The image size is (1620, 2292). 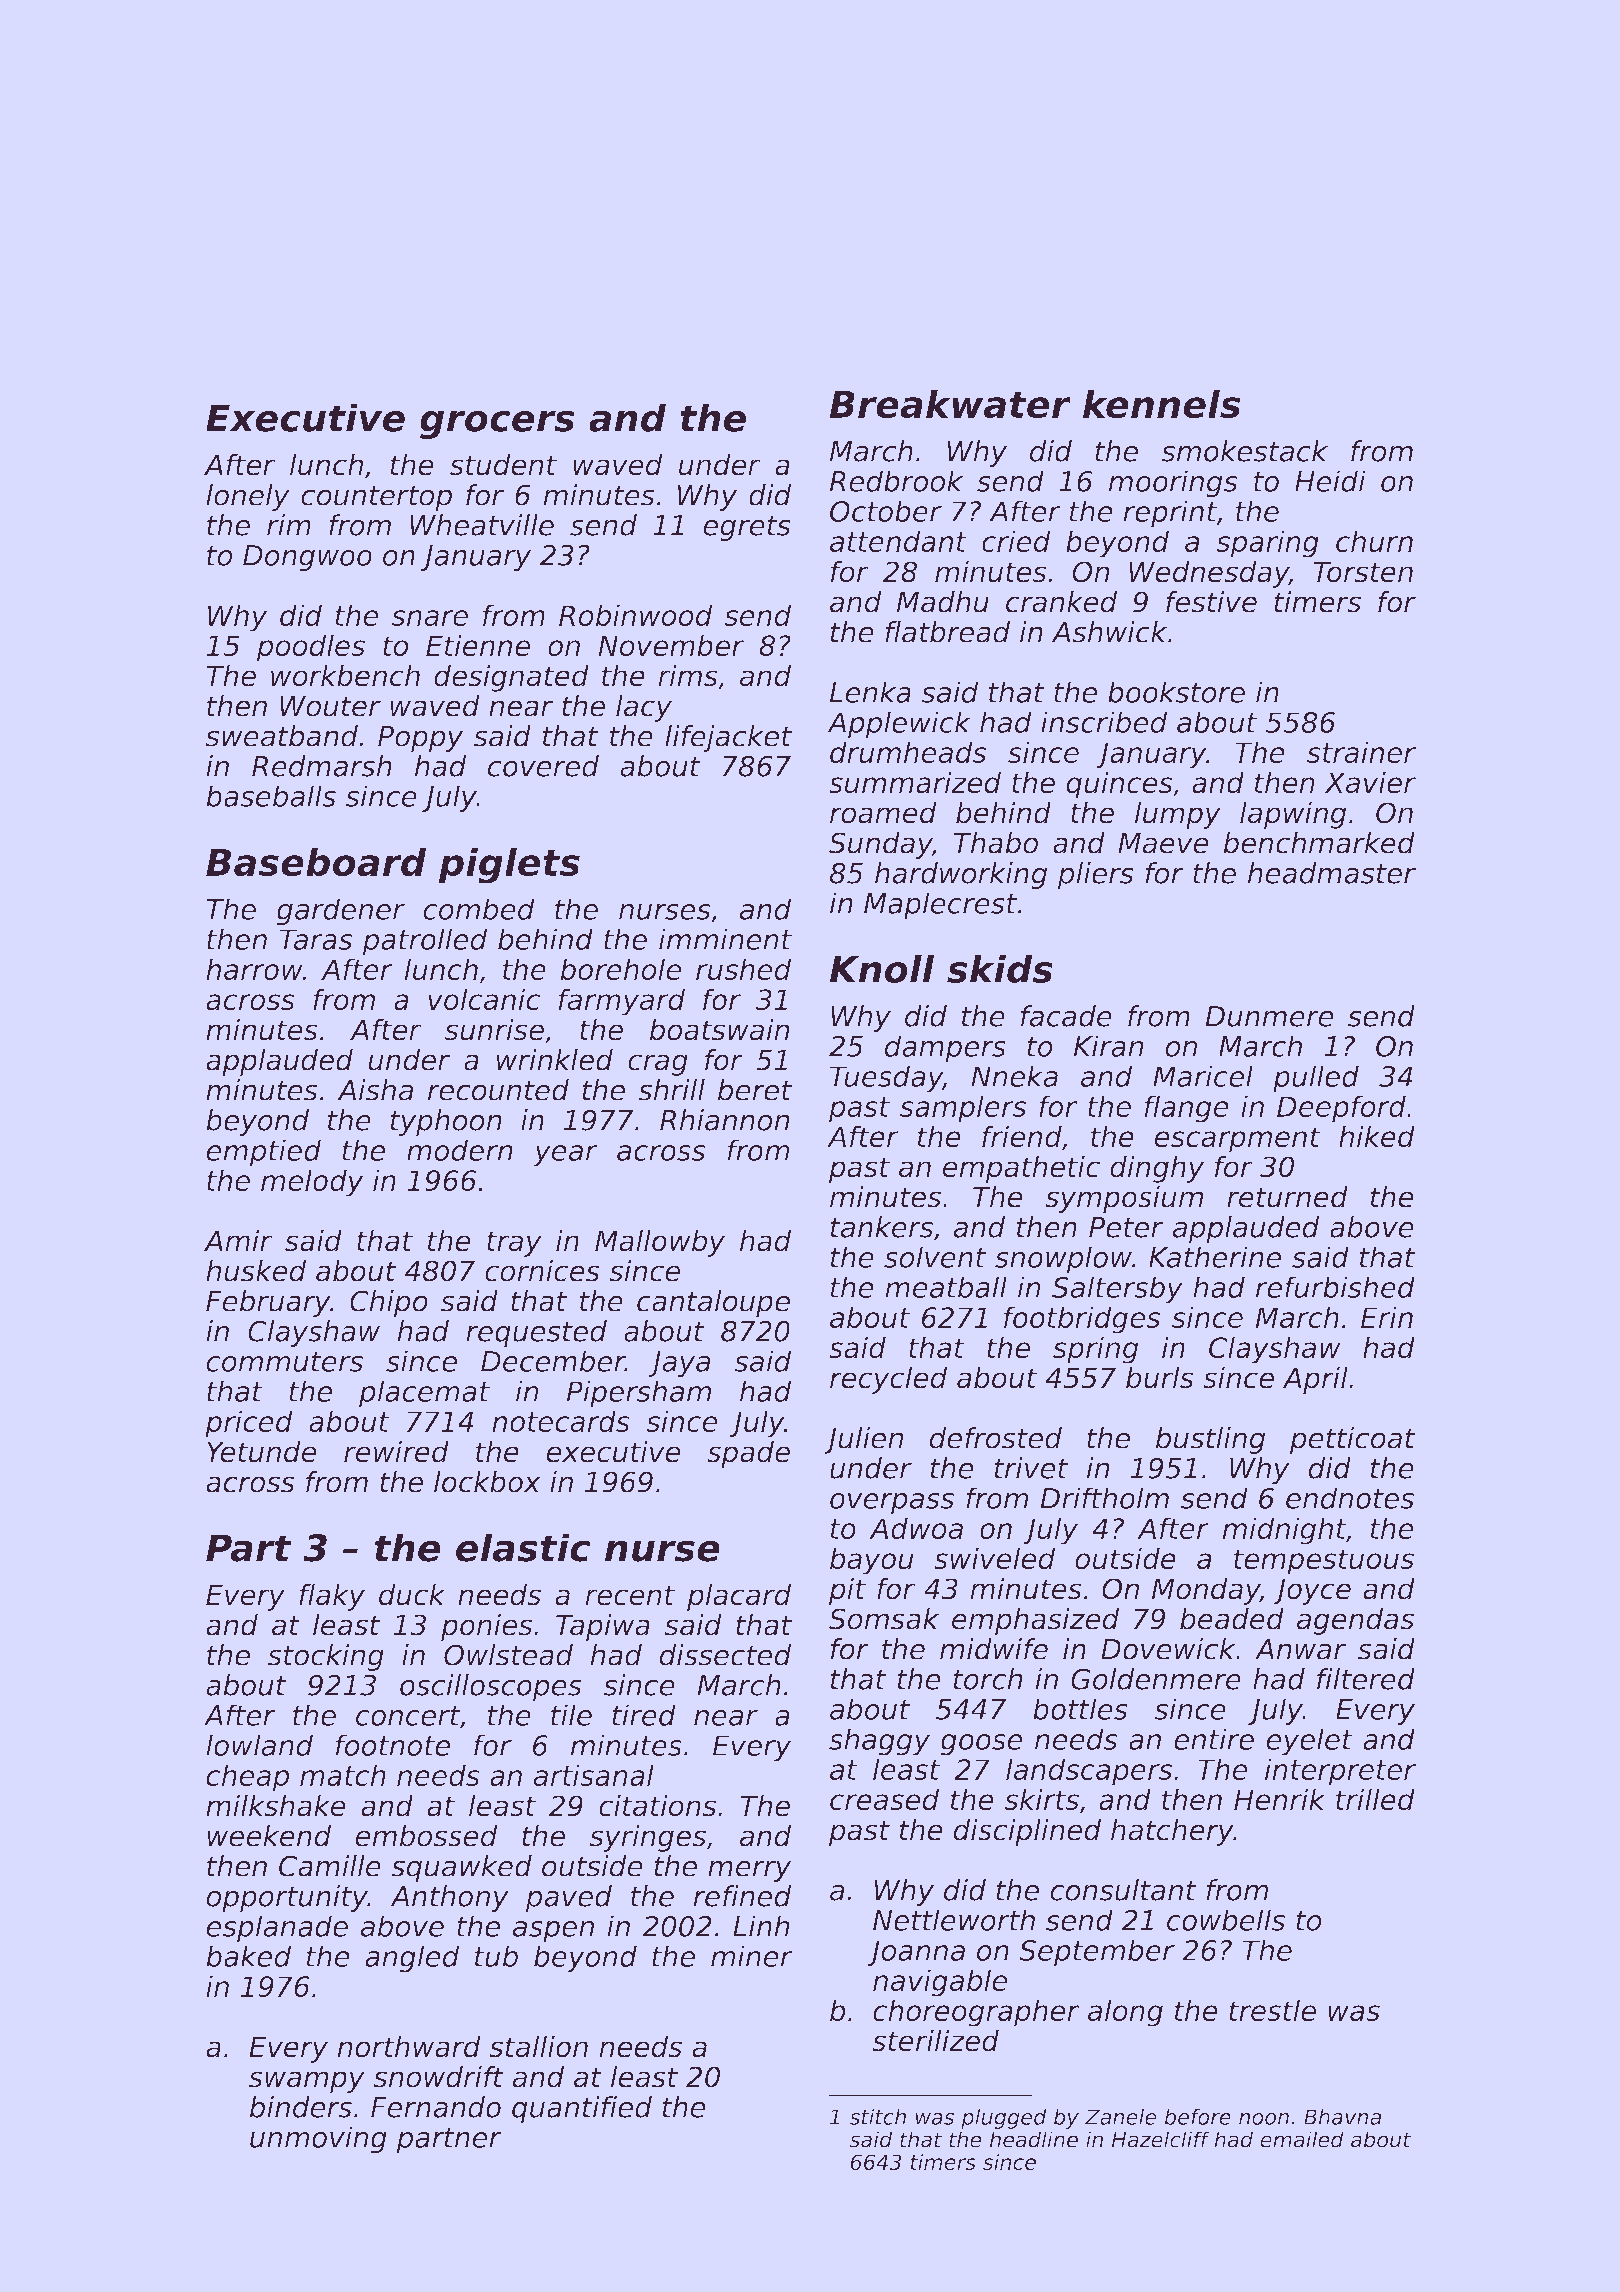 What do you see at coordinates (497, 425) in the document?
I see `grocers` at bounding box center [497, 425].
